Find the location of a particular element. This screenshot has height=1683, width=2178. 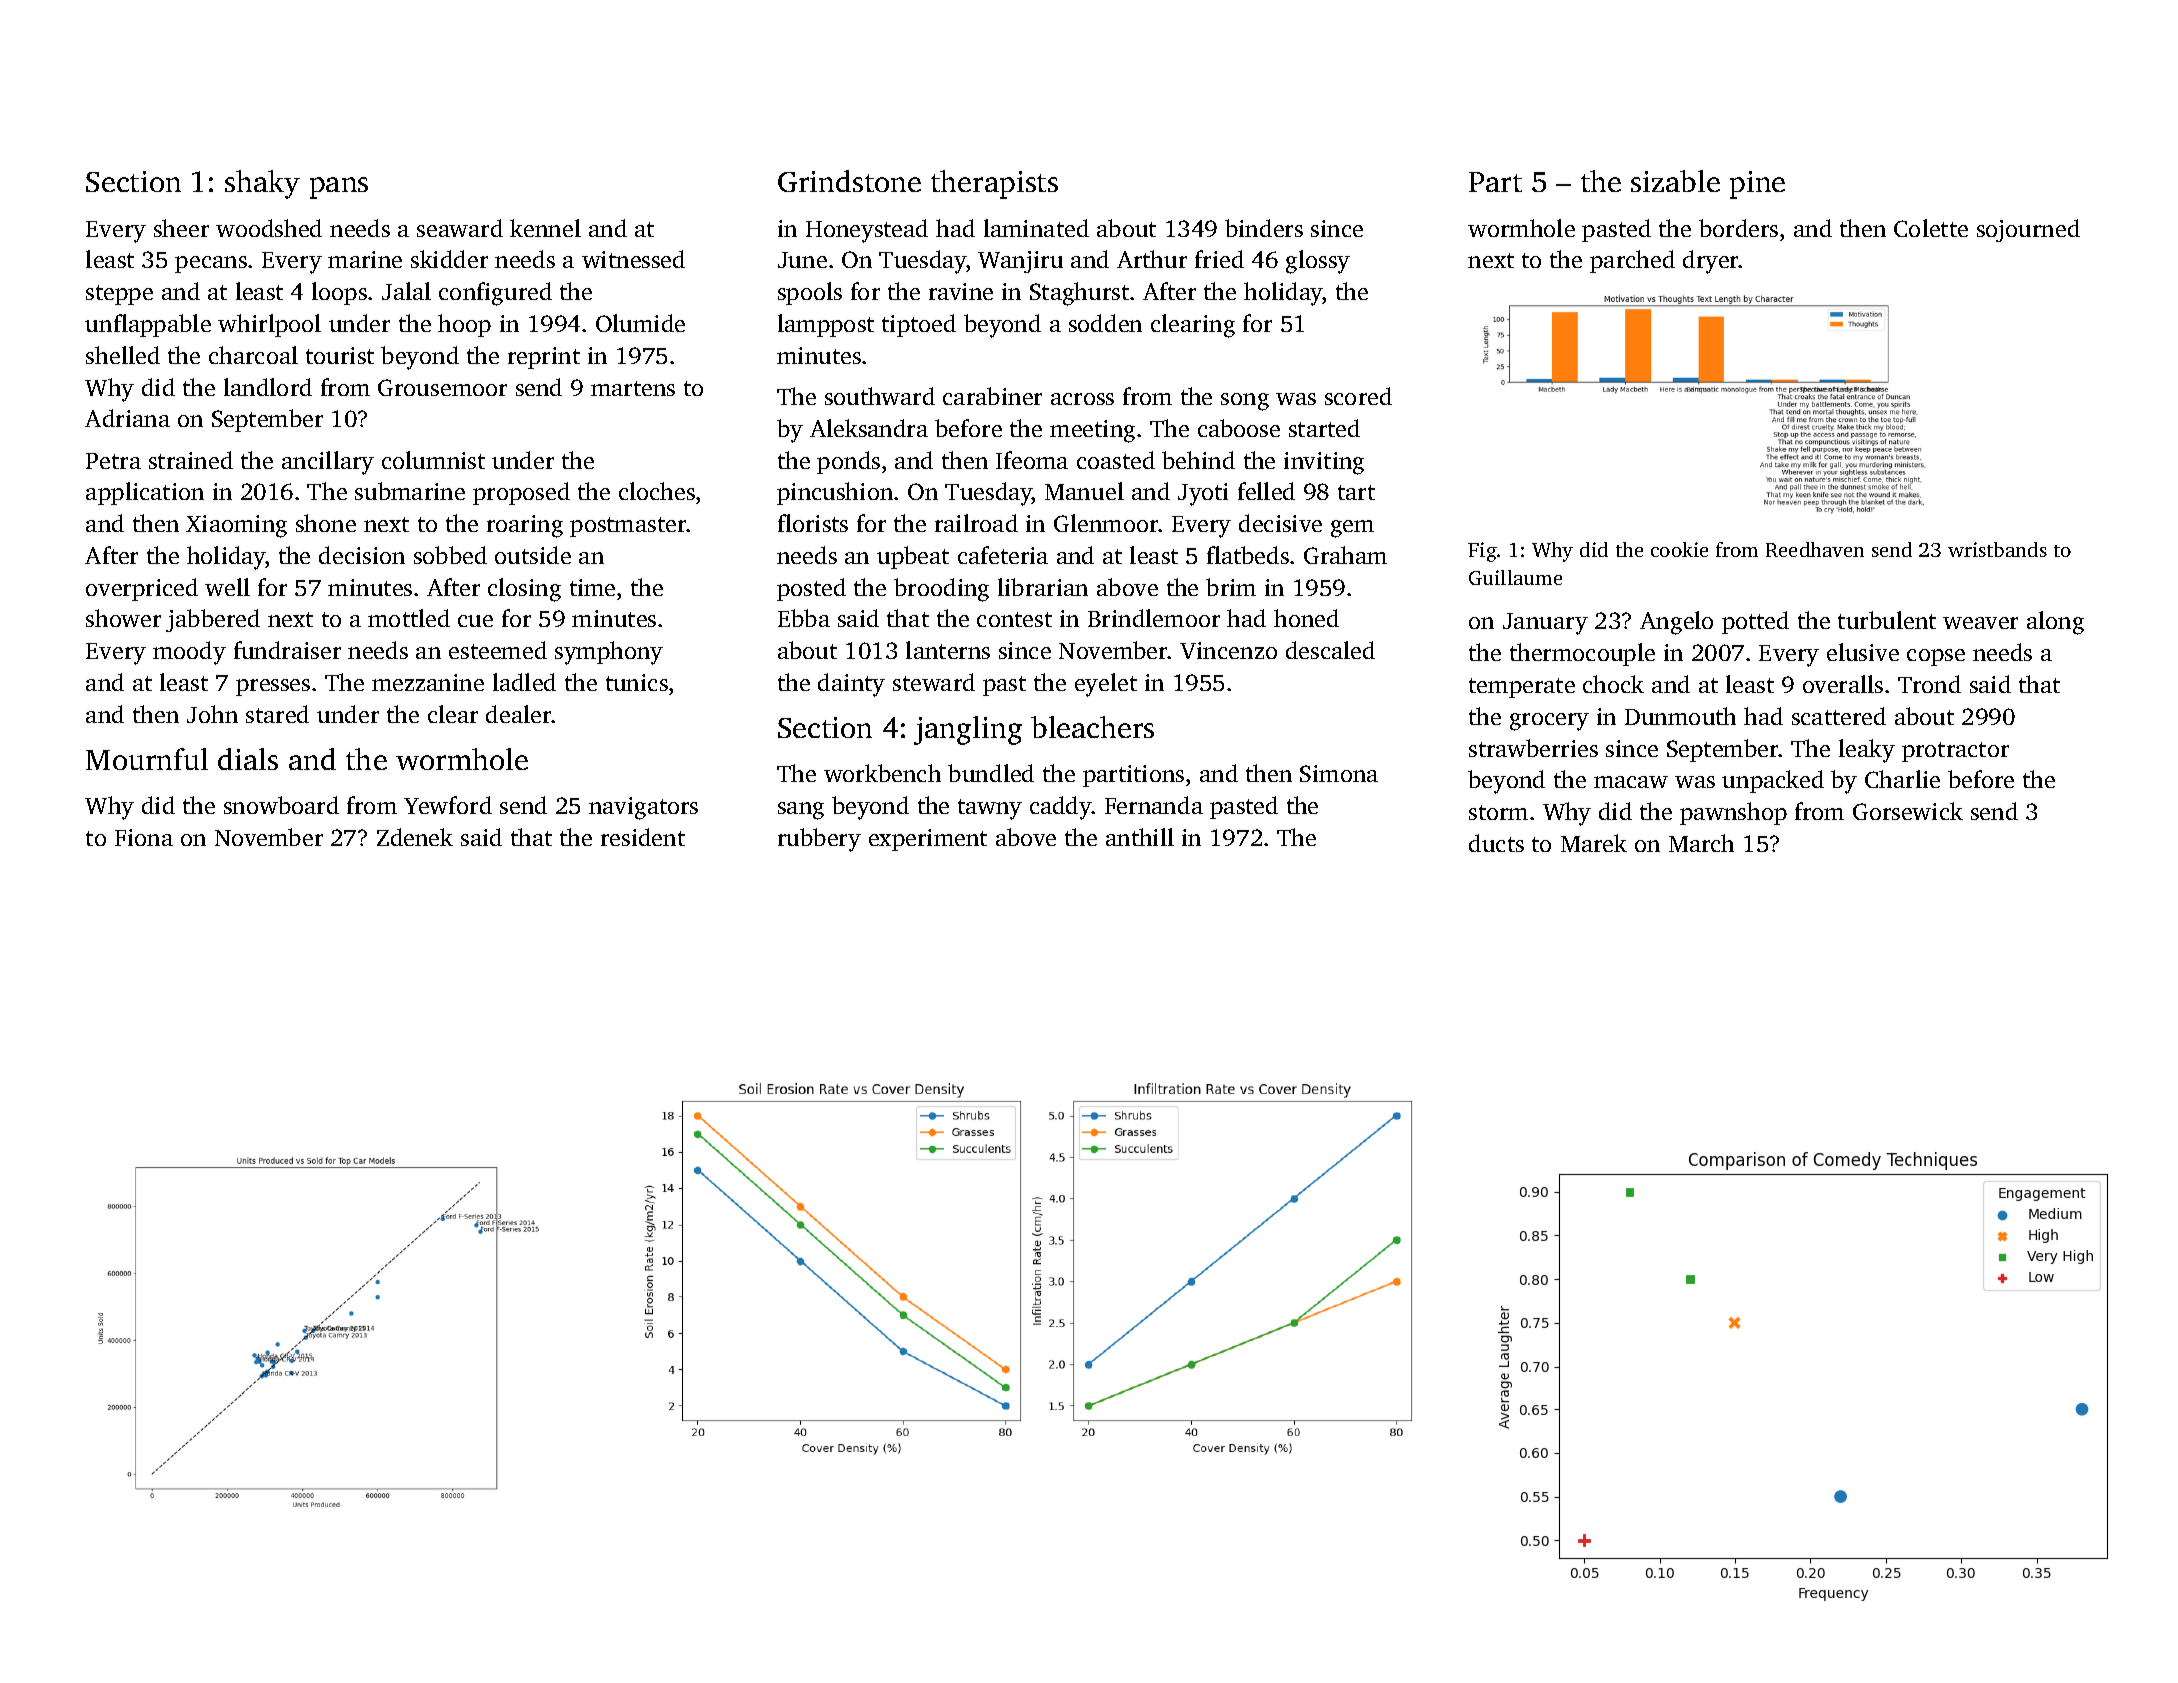

therapists is located at coordinates (994, 184).
